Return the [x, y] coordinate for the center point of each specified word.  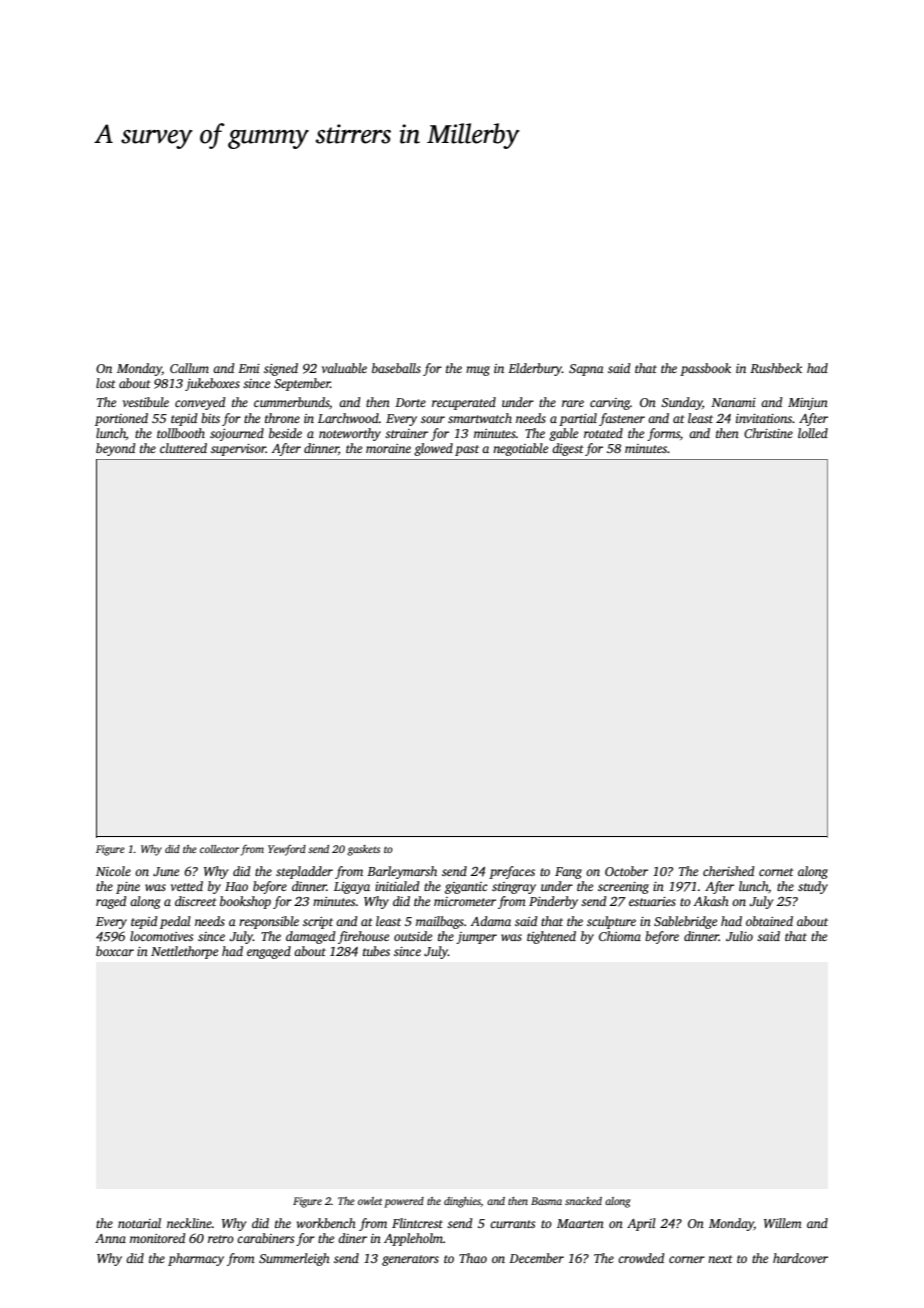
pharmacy [196, 1259]
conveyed [200, 403]
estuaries [652, 901]
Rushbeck [776, 368]
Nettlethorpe [184, 952]
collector [219, 849]
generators [410, 1260]
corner [687, 1259]
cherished [729, 871]
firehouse [363, 937]
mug [478, 371]
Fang [568, 873]
